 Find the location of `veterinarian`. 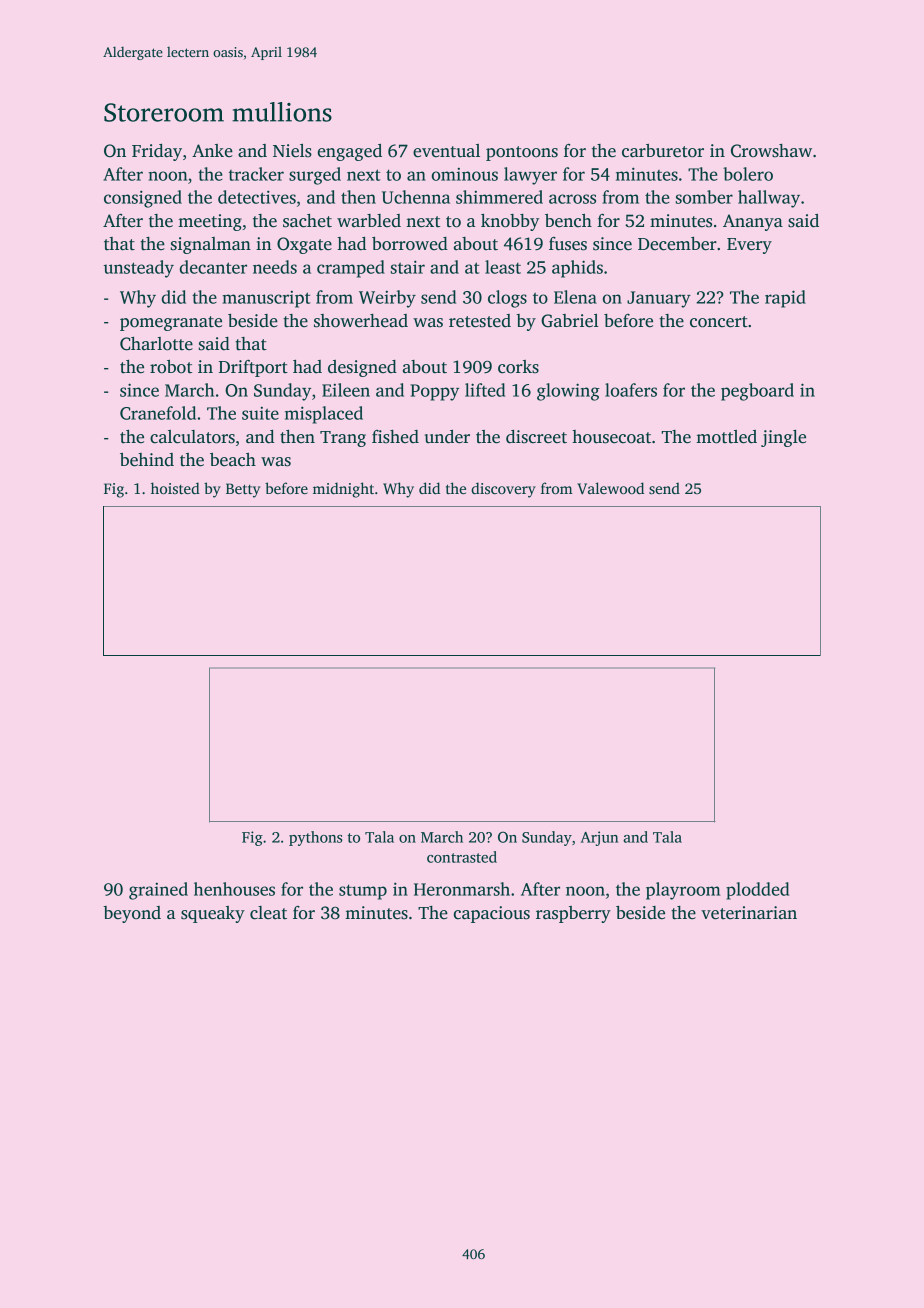

veterinarian is located at coordinates (749, 913).
